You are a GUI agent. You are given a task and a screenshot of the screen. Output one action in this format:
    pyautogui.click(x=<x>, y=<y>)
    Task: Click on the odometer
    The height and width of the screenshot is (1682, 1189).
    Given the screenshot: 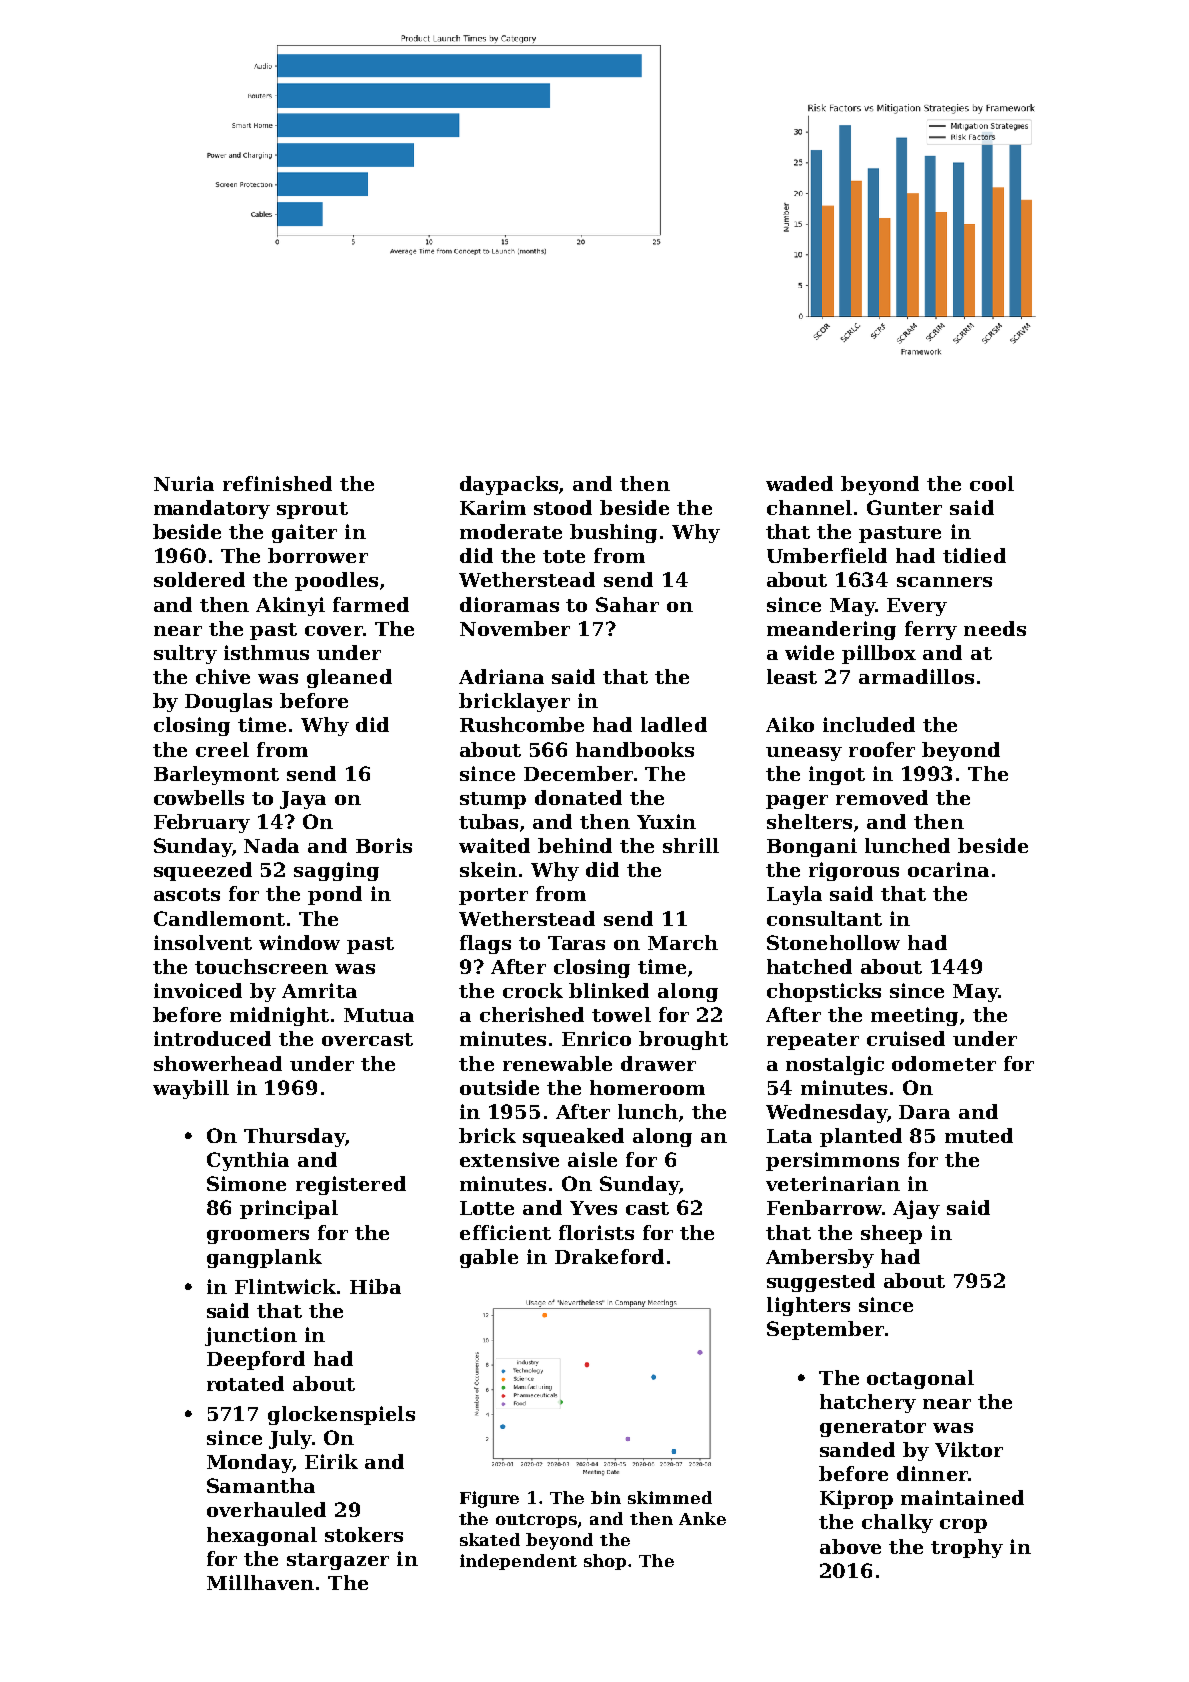 What is the action you would take?
    pyautogui.click(x=944, y=1063)
